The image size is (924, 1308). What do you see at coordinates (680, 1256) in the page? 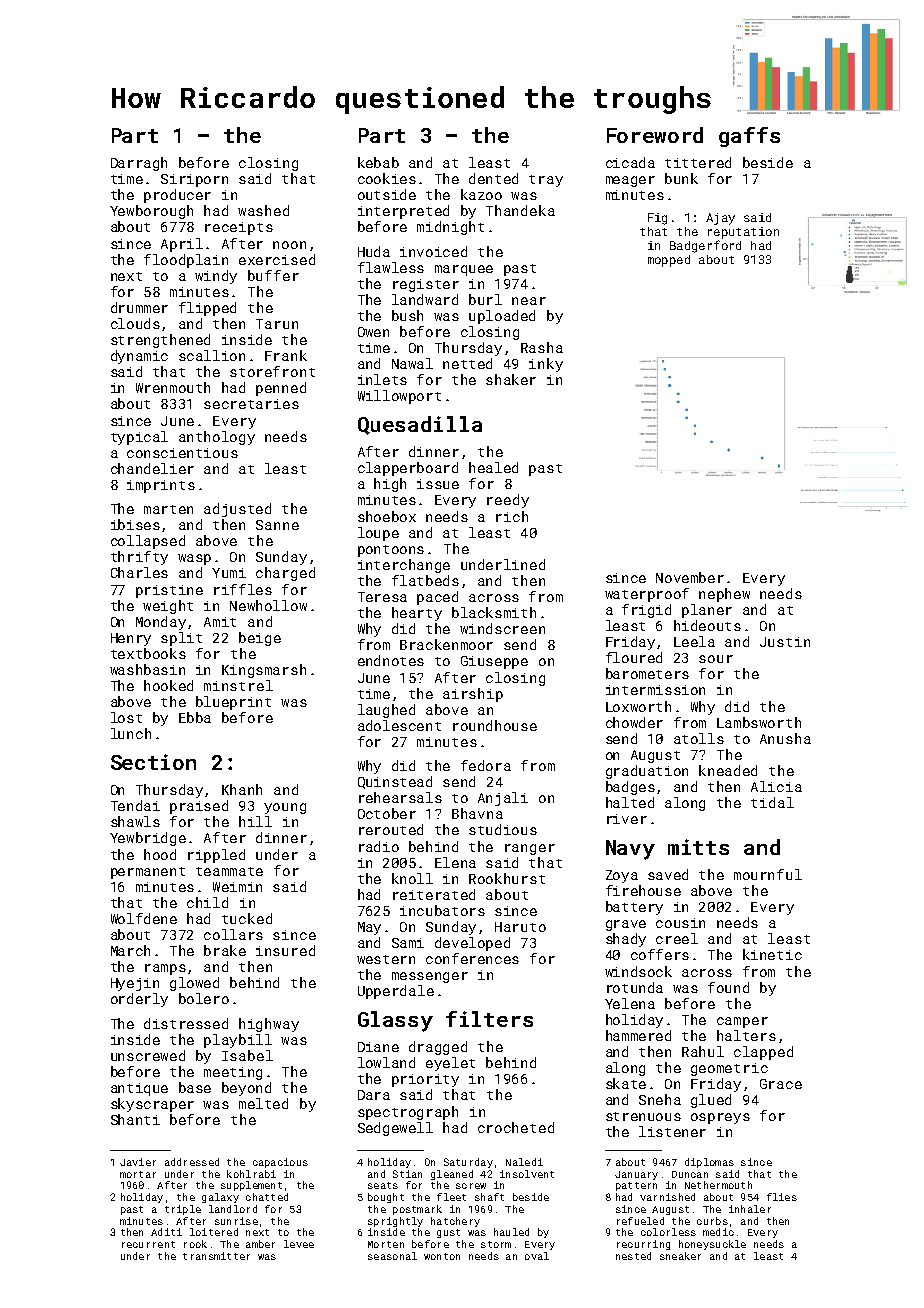
I see `sneaker` at bounding box center [680, 1256].
